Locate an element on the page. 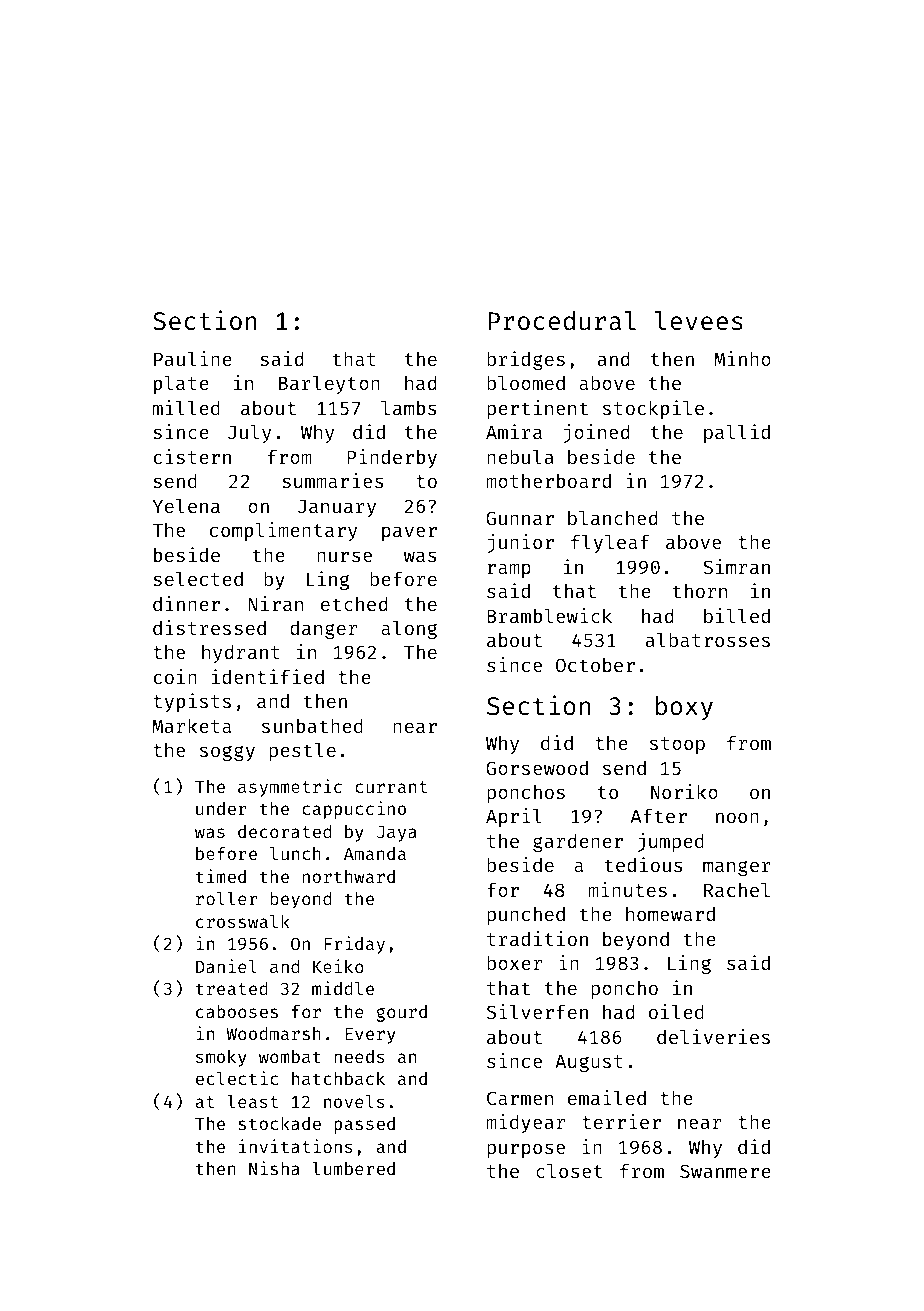 The image size is (924, 1311). under is located at coordinates (221, 808).
